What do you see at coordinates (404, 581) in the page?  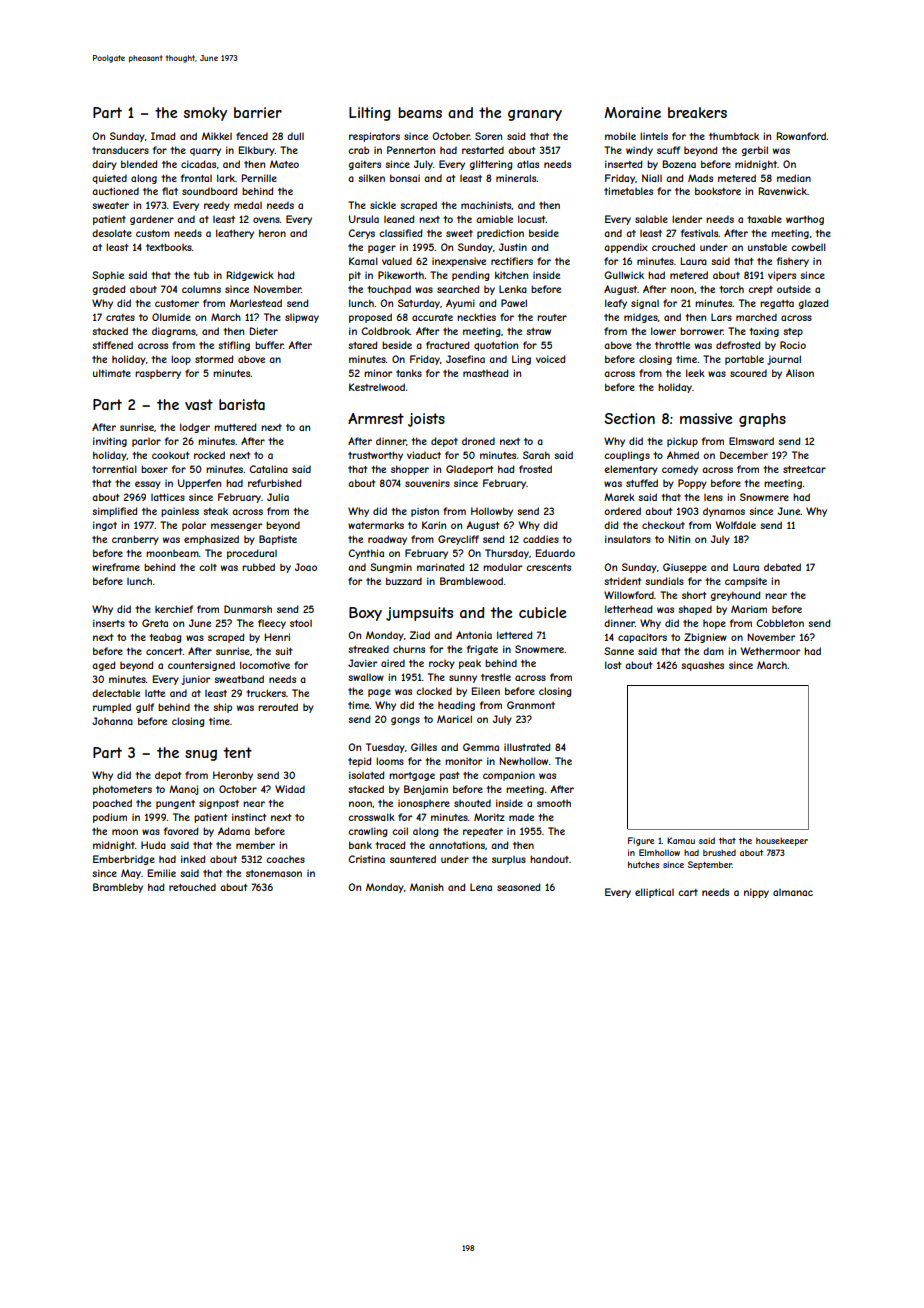 I see `buzzard` at bounding box center [404, 581].
